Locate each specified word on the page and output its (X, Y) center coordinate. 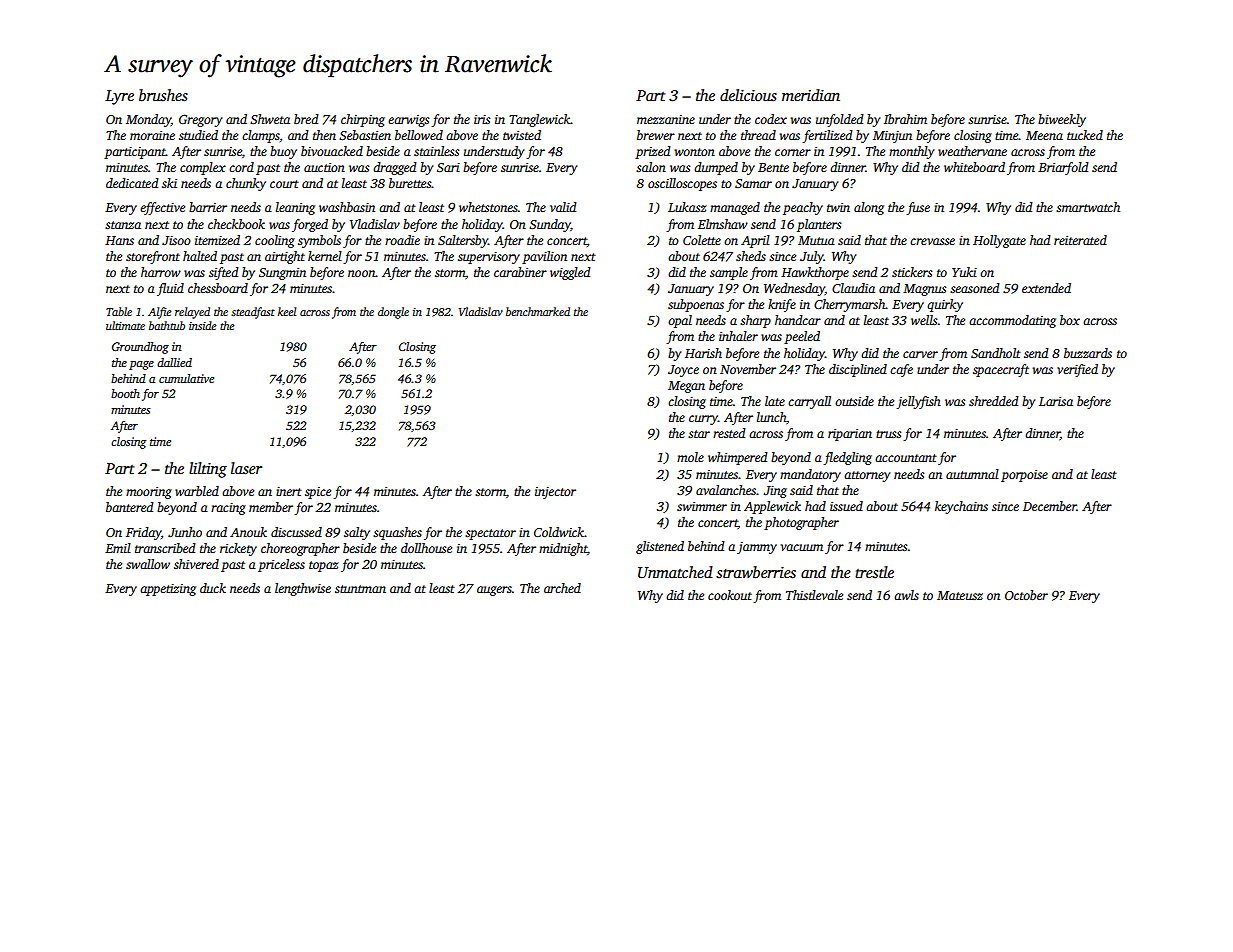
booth (125, 393)
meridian (811, 95)
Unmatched (675, 572)
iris (482, 119)
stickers (912, 272)
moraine (152, 135)
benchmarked (538, 311)
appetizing (168, 590)
